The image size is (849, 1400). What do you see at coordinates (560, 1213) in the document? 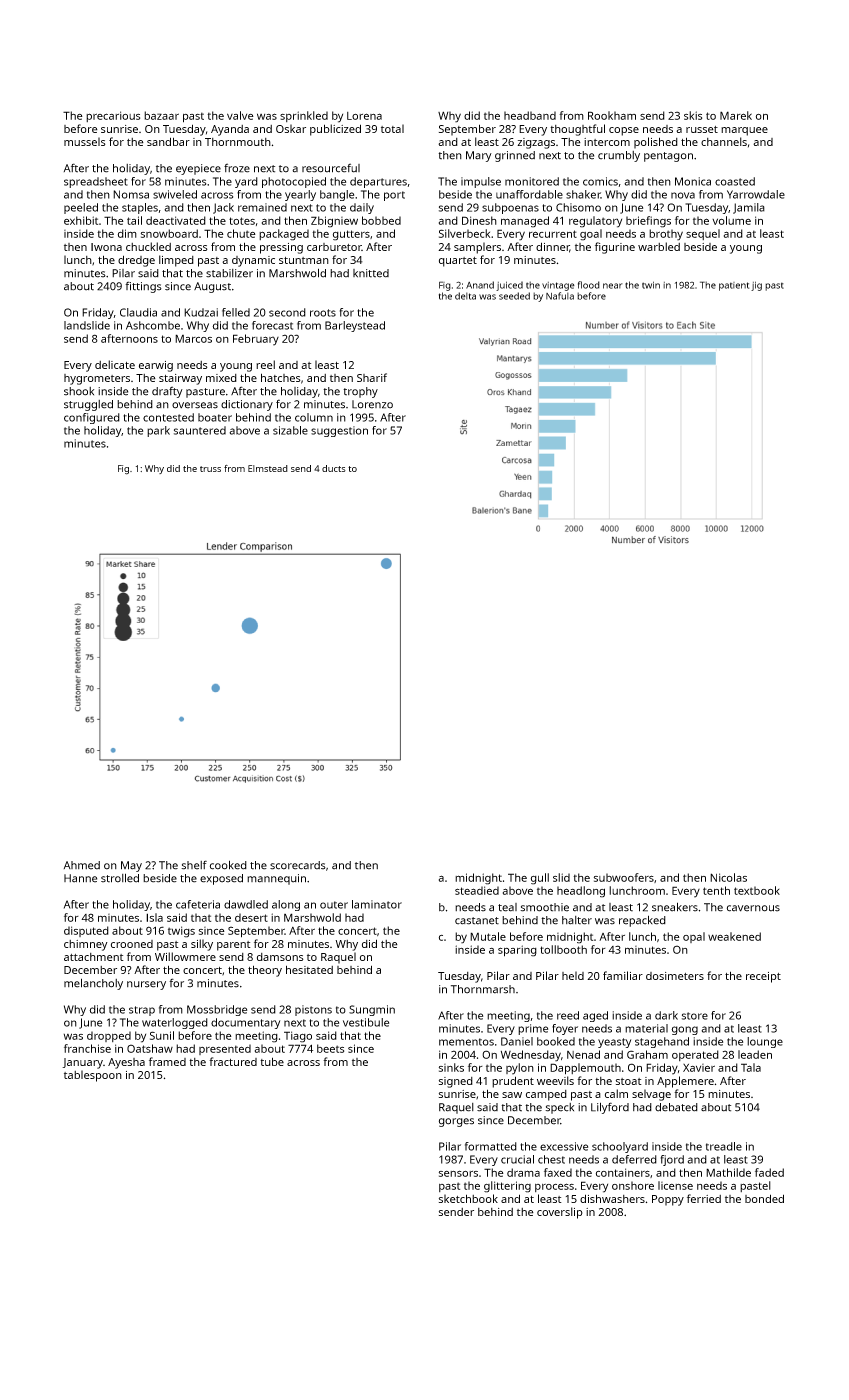
I see `coverslip` at bounding box center [560, 1213].
